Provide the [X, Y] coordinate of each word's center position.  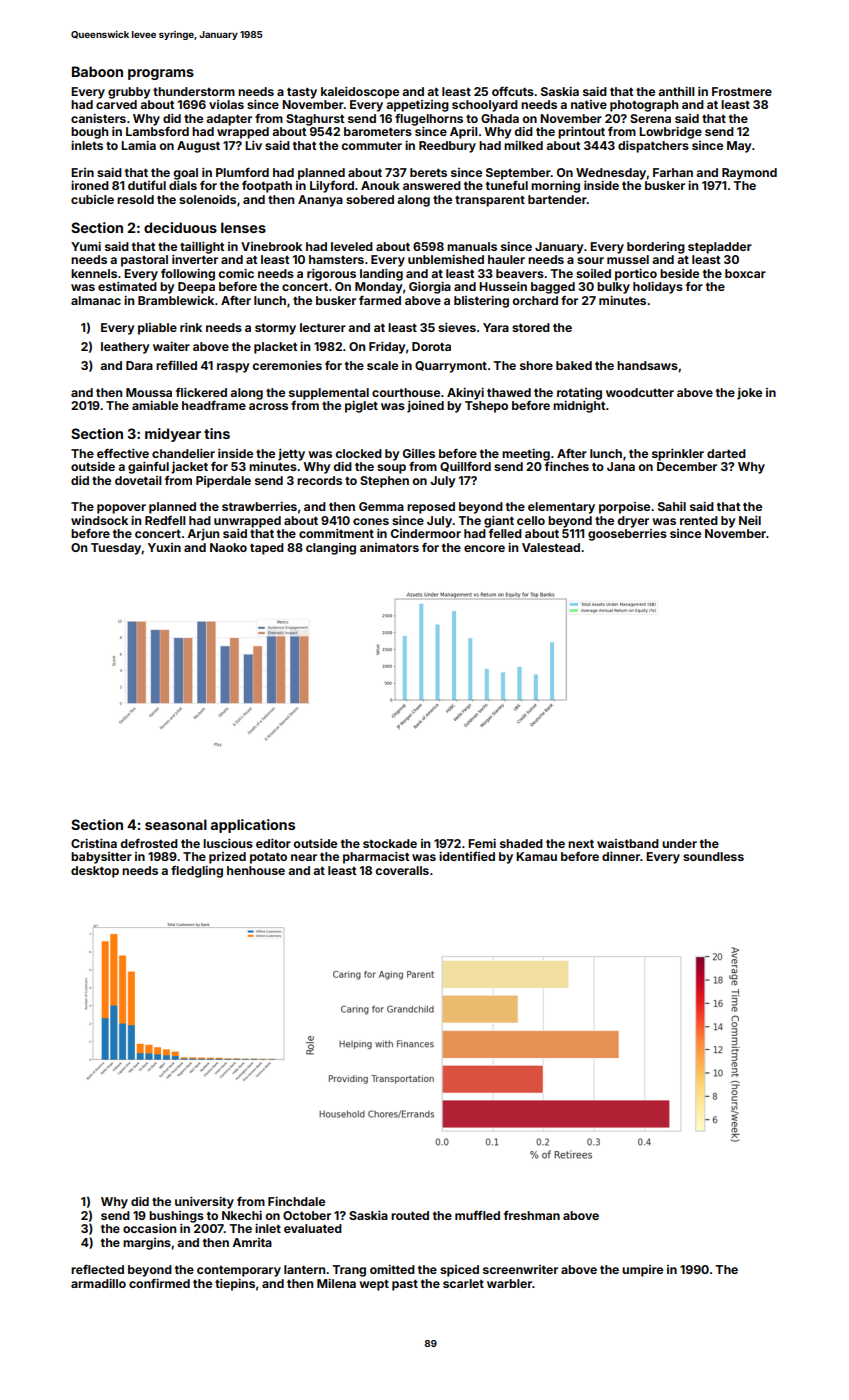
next [581, 844]
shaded [521, 843]
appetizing [417, 106]
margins [147, 1244]
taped [267, 549]
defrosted [149, 843]
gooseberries [627, 535]
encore [484, 548]
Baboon [97, 71]
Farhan [673, 172]
